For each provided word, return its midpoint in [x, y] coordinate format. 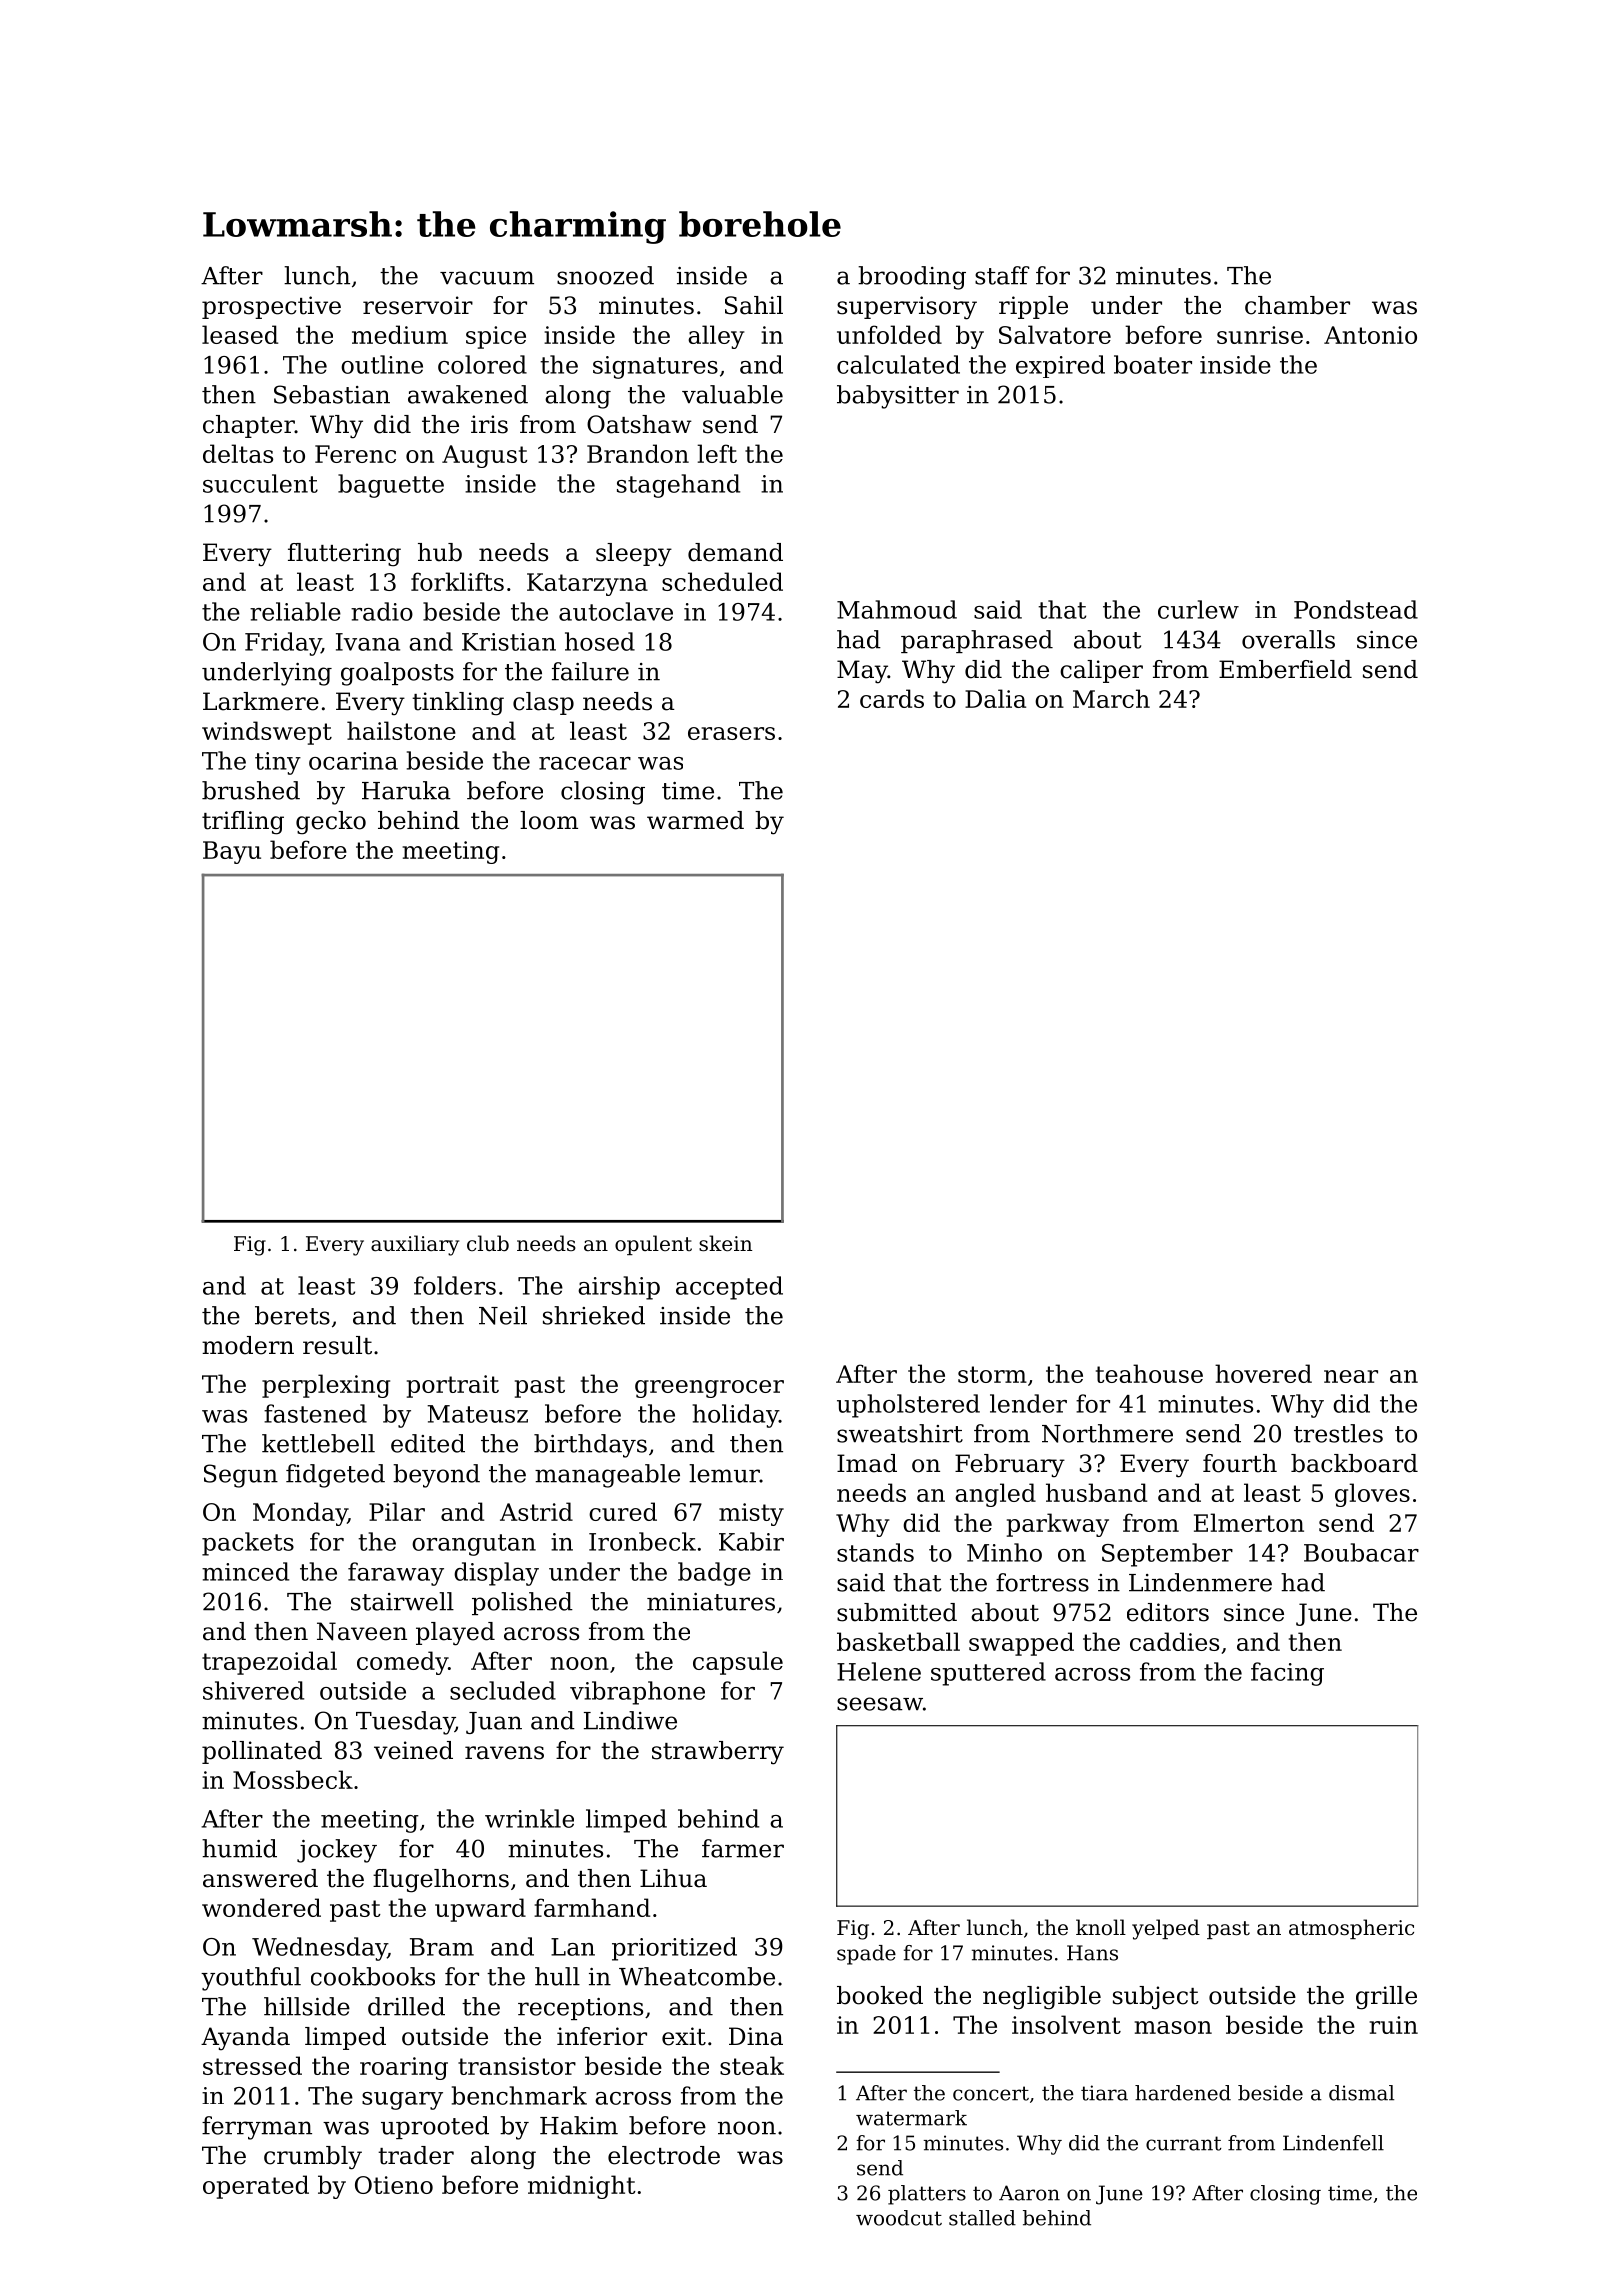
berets [292, 1315]
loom [549, 820]
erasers [731, 733]
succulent [260, 483]
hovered [1263, 1373]
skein [725, 1243]
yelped [1166, 1929]
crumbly [313, 2158]
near [1351, 1376]
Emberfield [1285, 669]
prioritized [674, 1949]
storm [992, 1374]
